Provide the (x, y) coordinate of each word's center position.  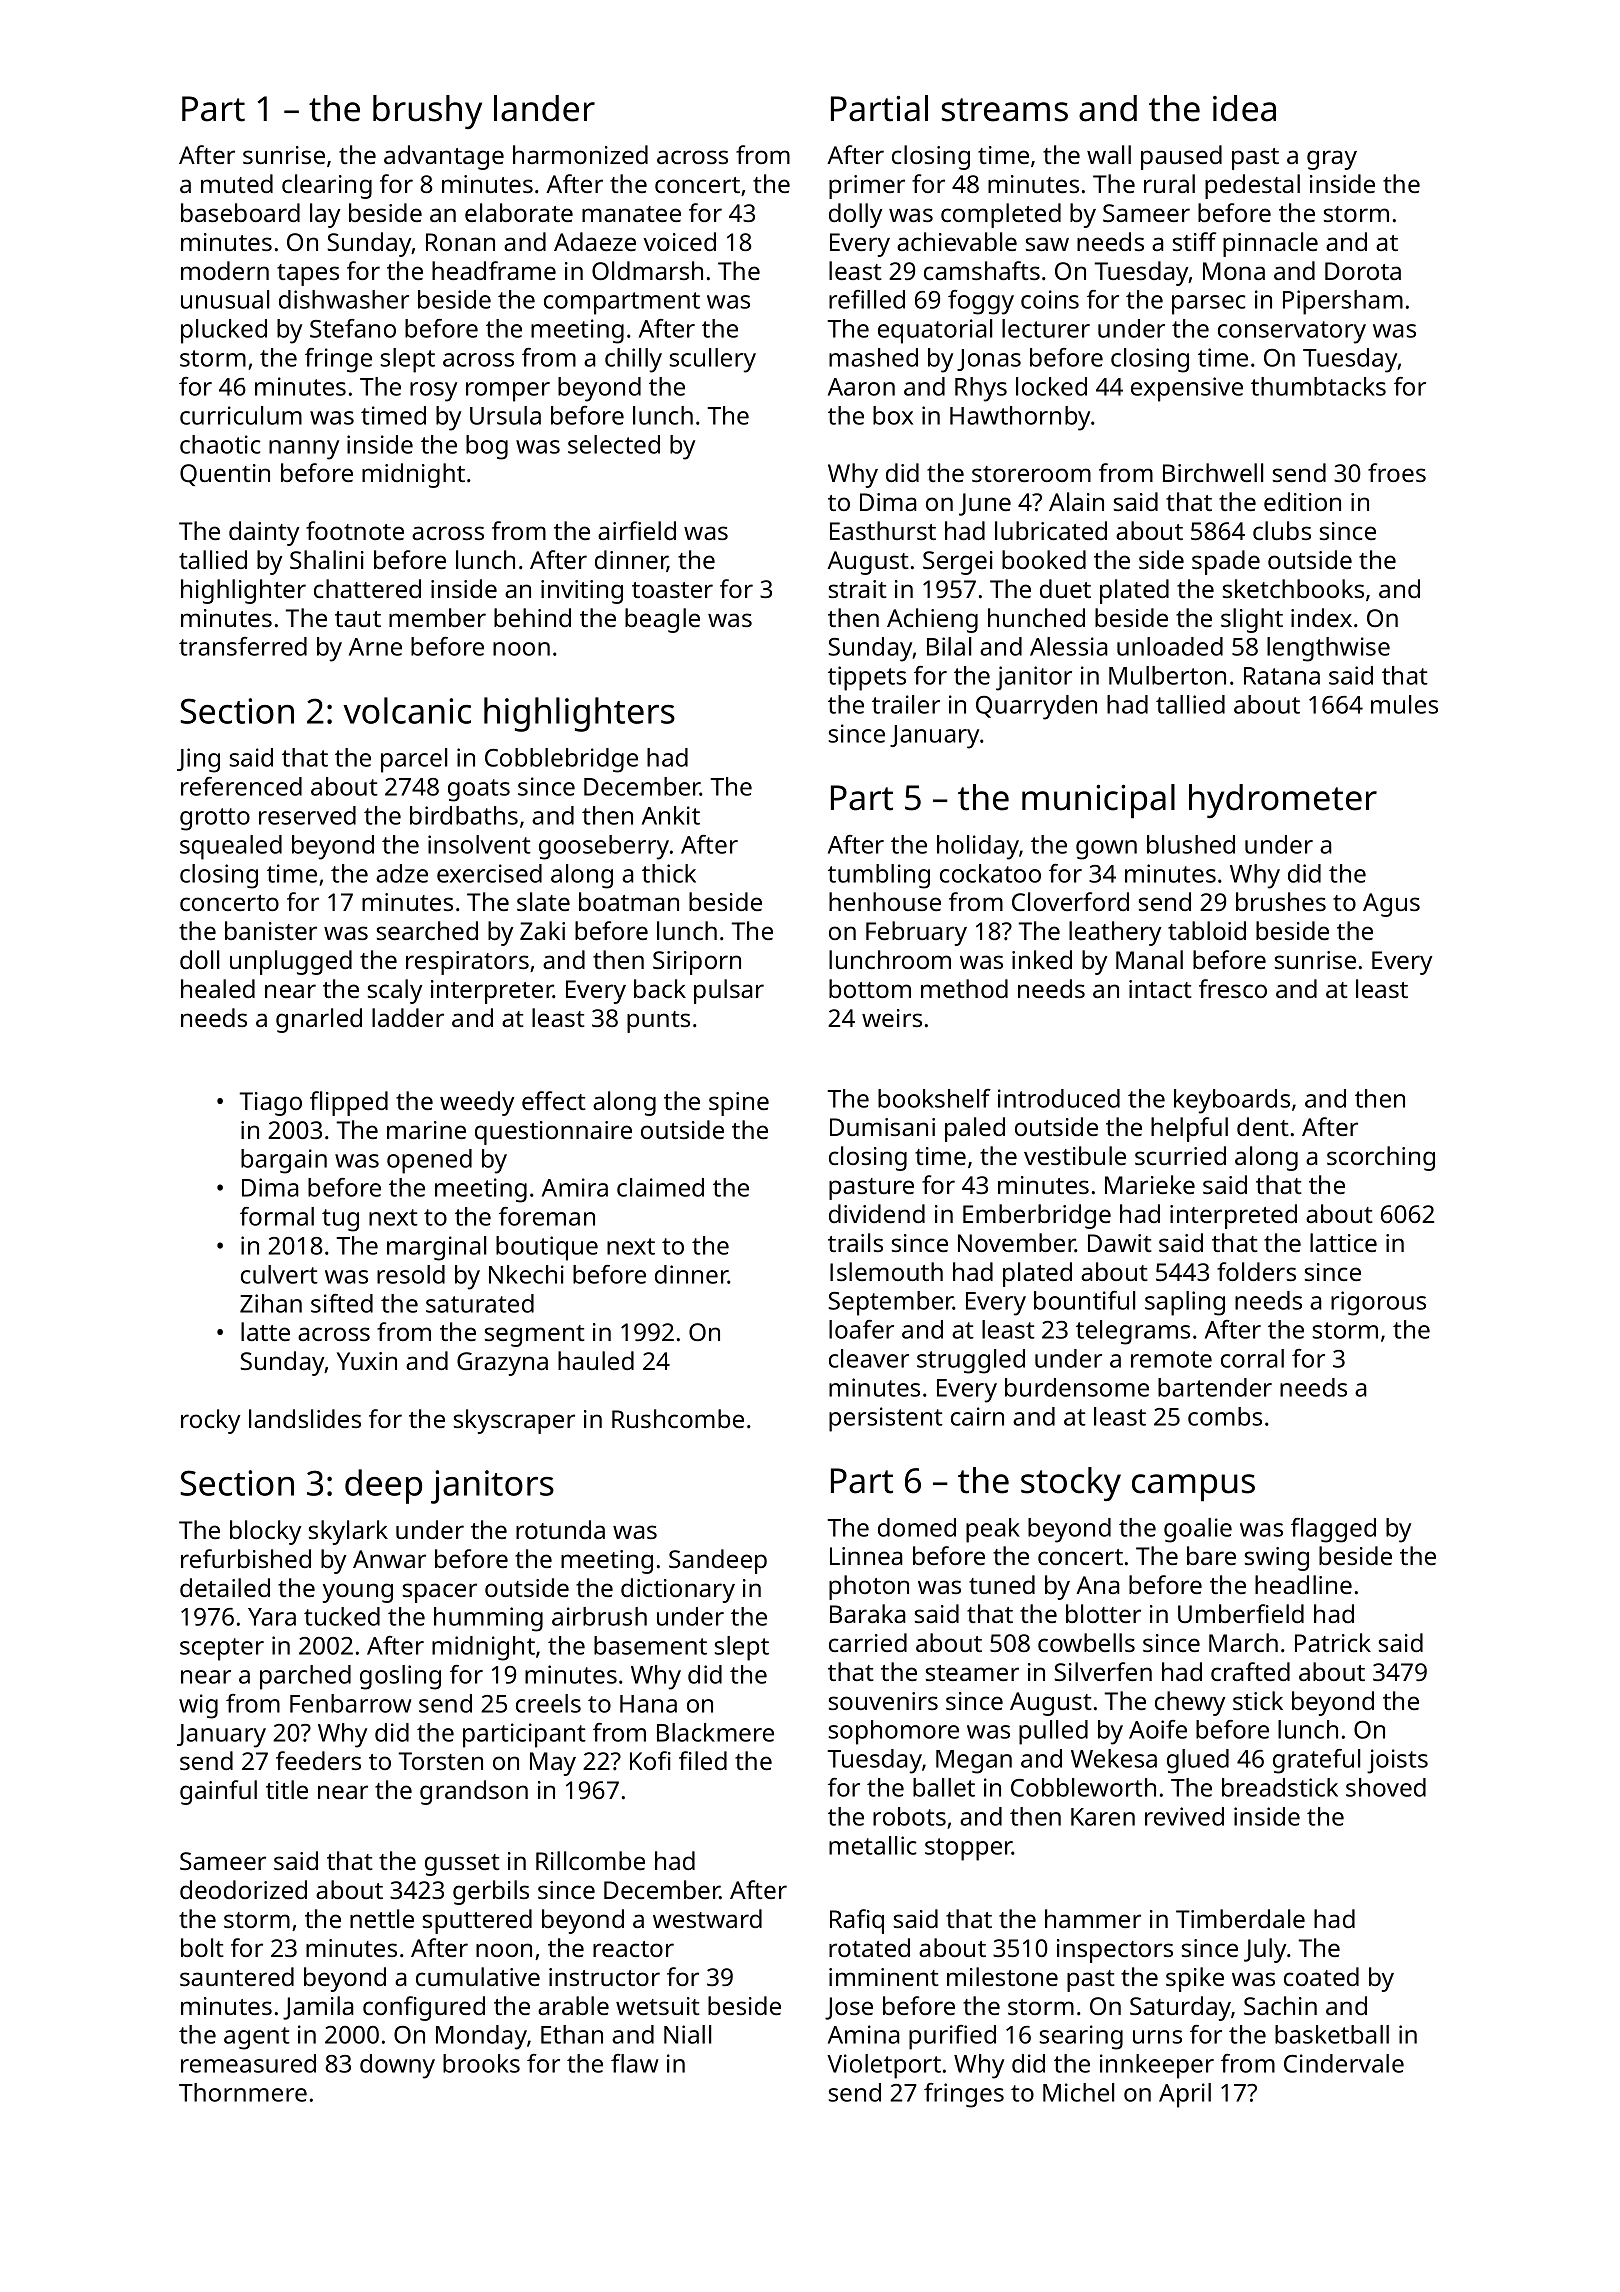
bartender (1215, 1387)
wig (198, 1706)
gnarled (319, 1020)
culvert (279, 1274)
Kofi (650, 1760)
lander (544, 108)
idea (1244, 108)
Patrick (1333, 1642)
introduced (1059, 1098)
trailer (906, 704)
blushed (1191, 844)
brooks (481, 2063)
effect (554, 1100)
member (437, 617)
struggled (971, 1361)
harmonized (580, 154)
